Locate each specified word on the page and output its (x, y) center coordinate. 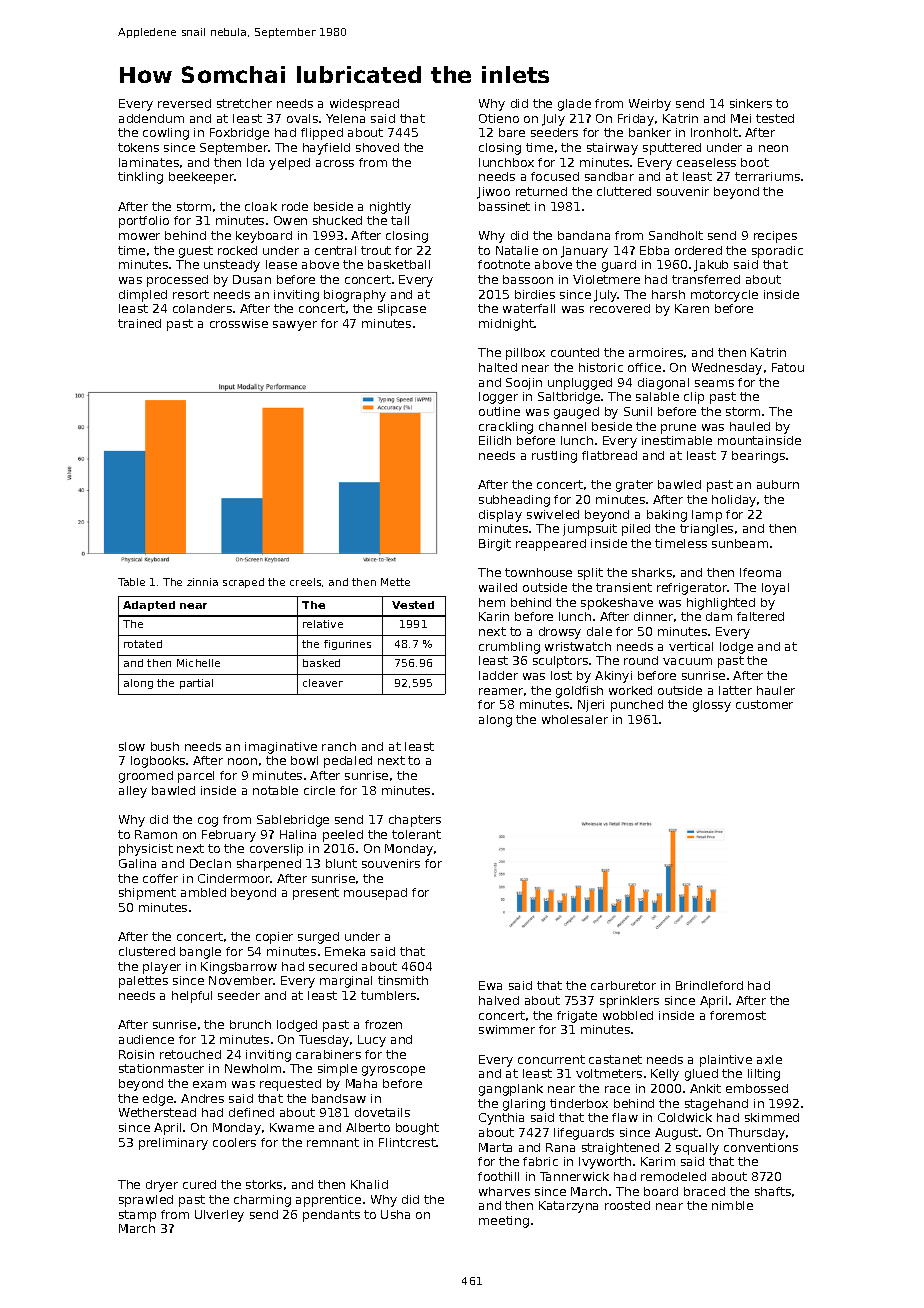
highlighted (721, 604)
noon (242, 761)
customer (764, 704)
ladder (498, 675)
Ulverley (219, 1216)
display (500, 516)
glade (574, 105)
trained (139, 323)
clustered (147, 951)
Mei (741, 118)
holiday (734, 501)
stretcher (244, 103)
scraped (243, 583)
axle (769, 1059)
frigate (577, 1017)
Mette (395, 582)
